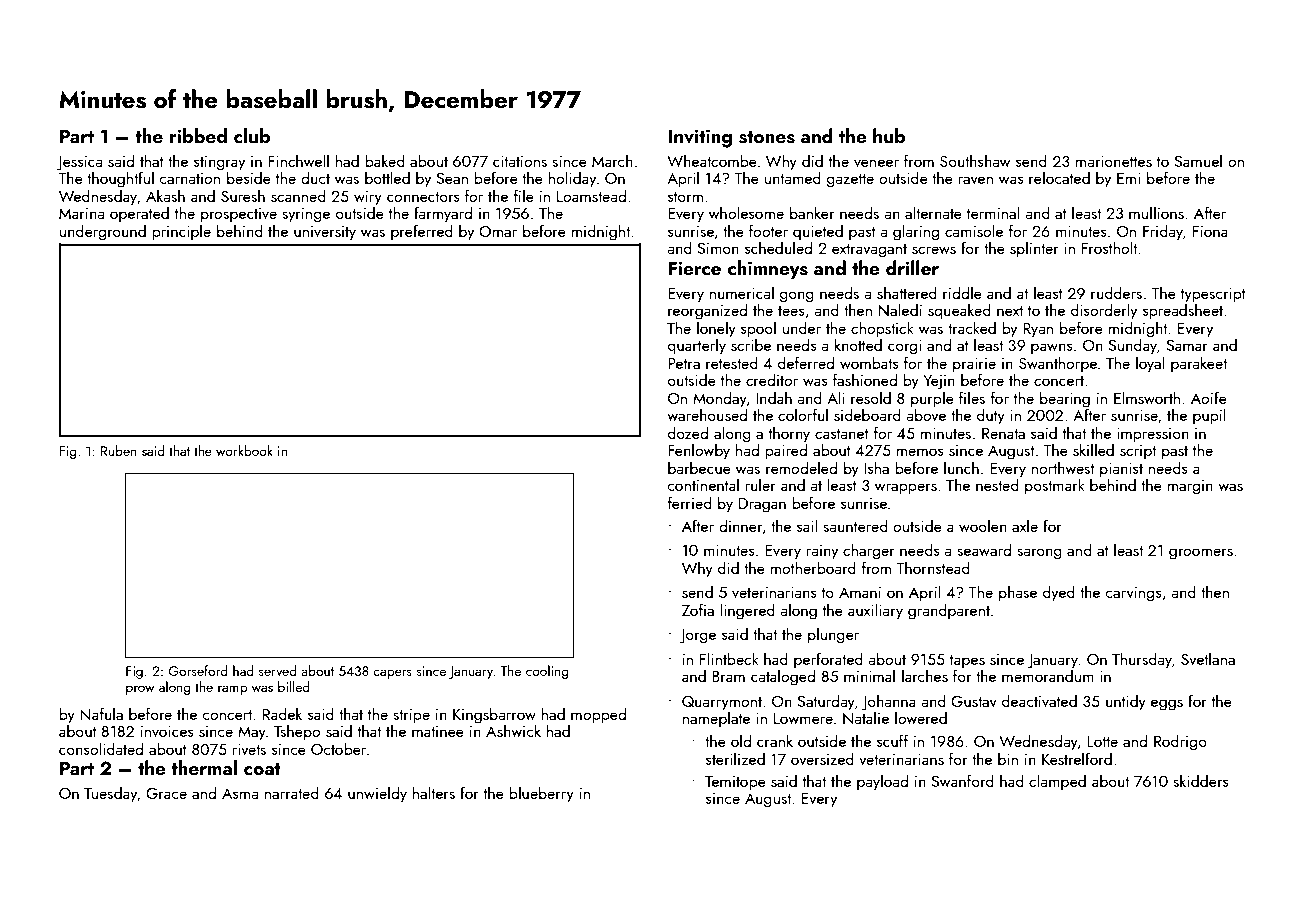  What do you see at coordinates (975, 160) in the screenshot?
I see `Southshaw` at bounding box center [975, 160].
